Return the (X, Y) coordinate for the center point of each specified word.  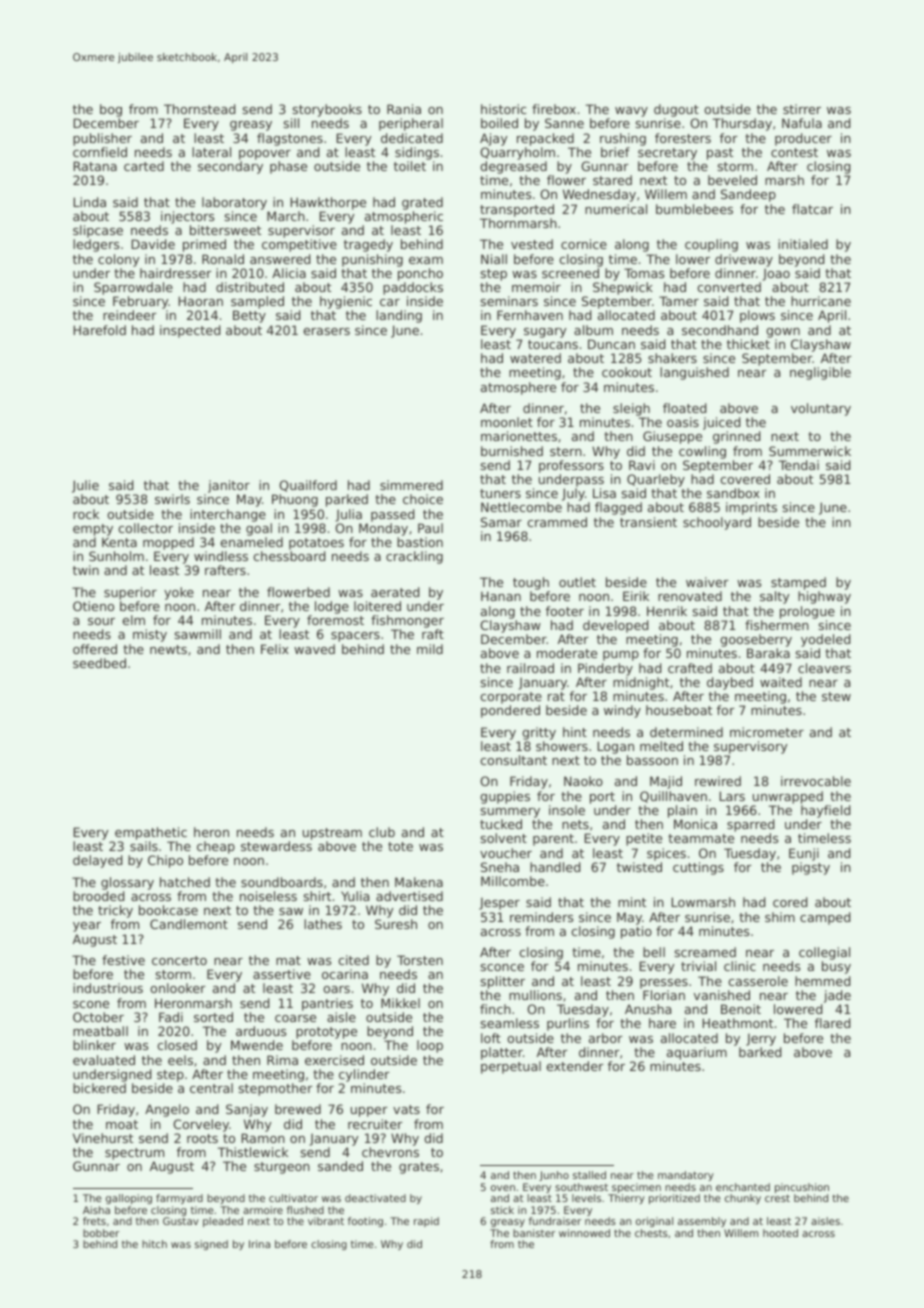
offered (95, 649)
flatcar (812, 209)
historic (503, 109)
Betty (249, 316)
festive (123, 960)
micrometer (767, 732)
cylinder (364, 1075)
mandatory (686, 1176)
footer (565, 611)
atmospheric (404, 217)
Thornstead (199, 109)
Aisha (96, 1210)
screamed (705, 952)
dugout (676, 110)
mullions (535, 995)
